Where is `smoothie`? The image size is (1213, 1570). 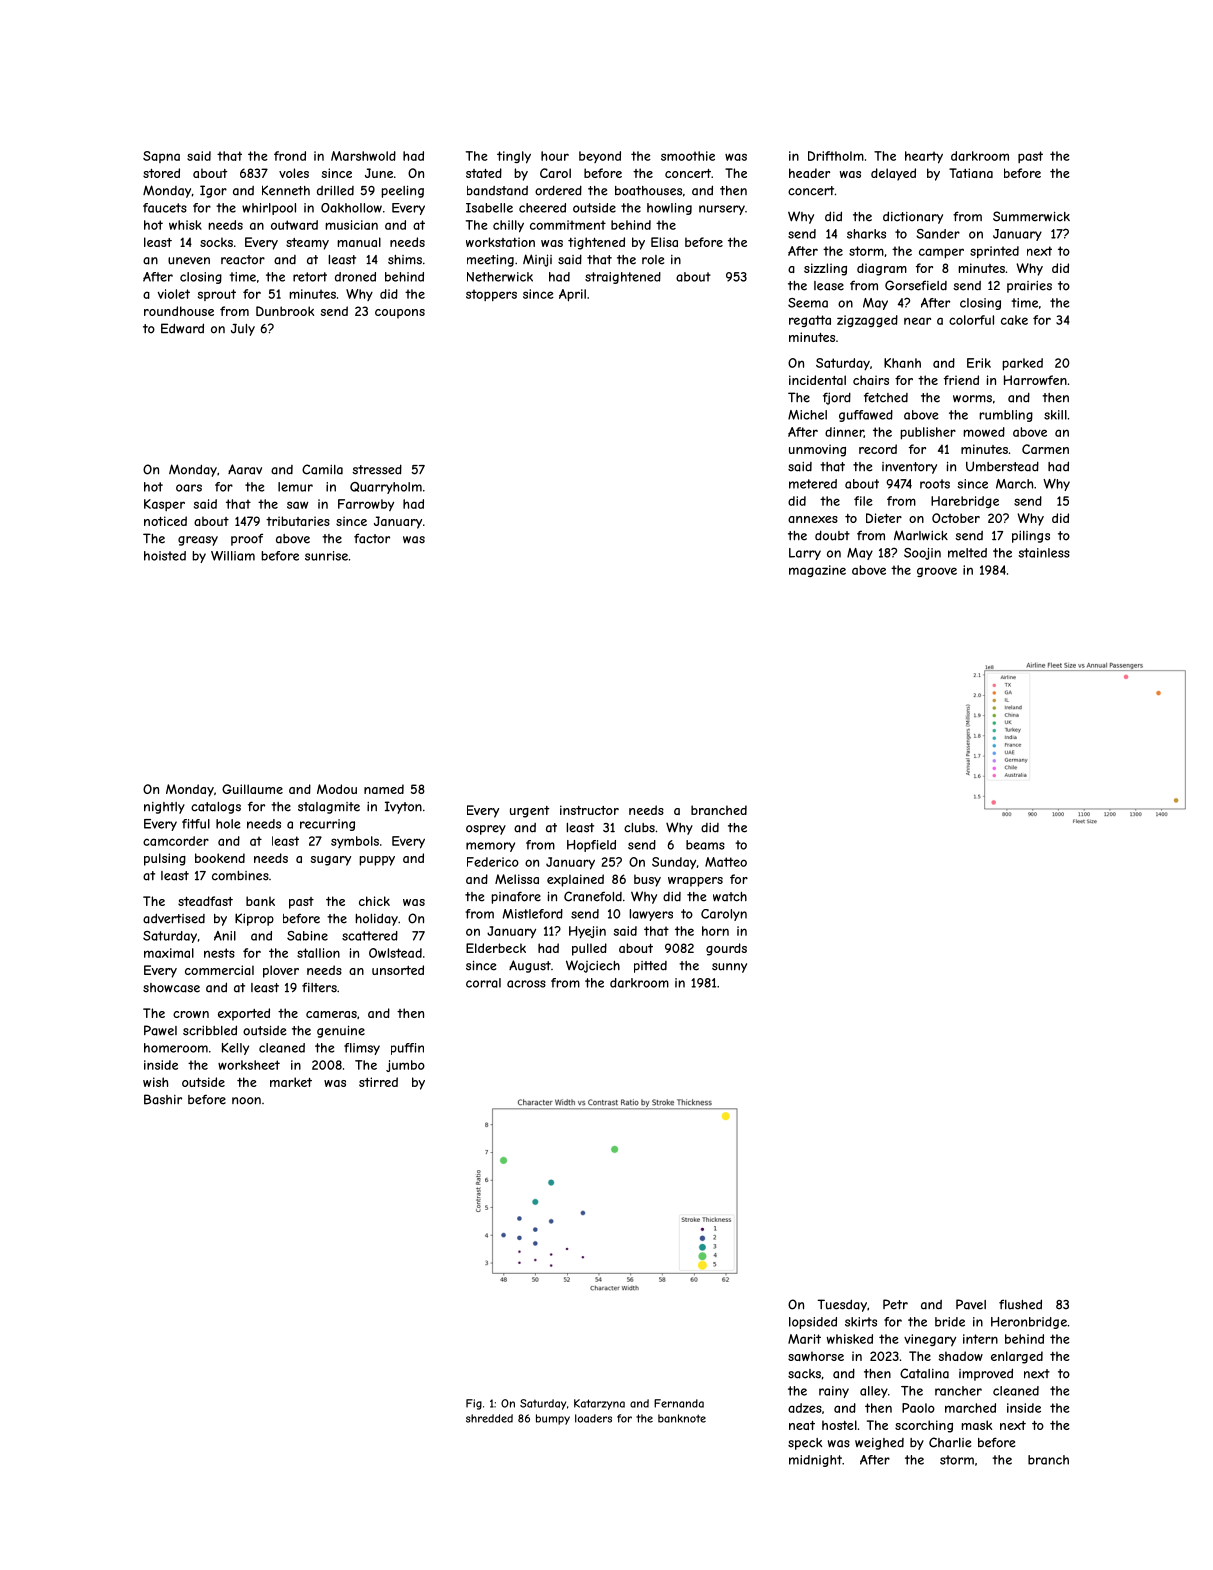
smoothie is located at coordinates (688, 156).
